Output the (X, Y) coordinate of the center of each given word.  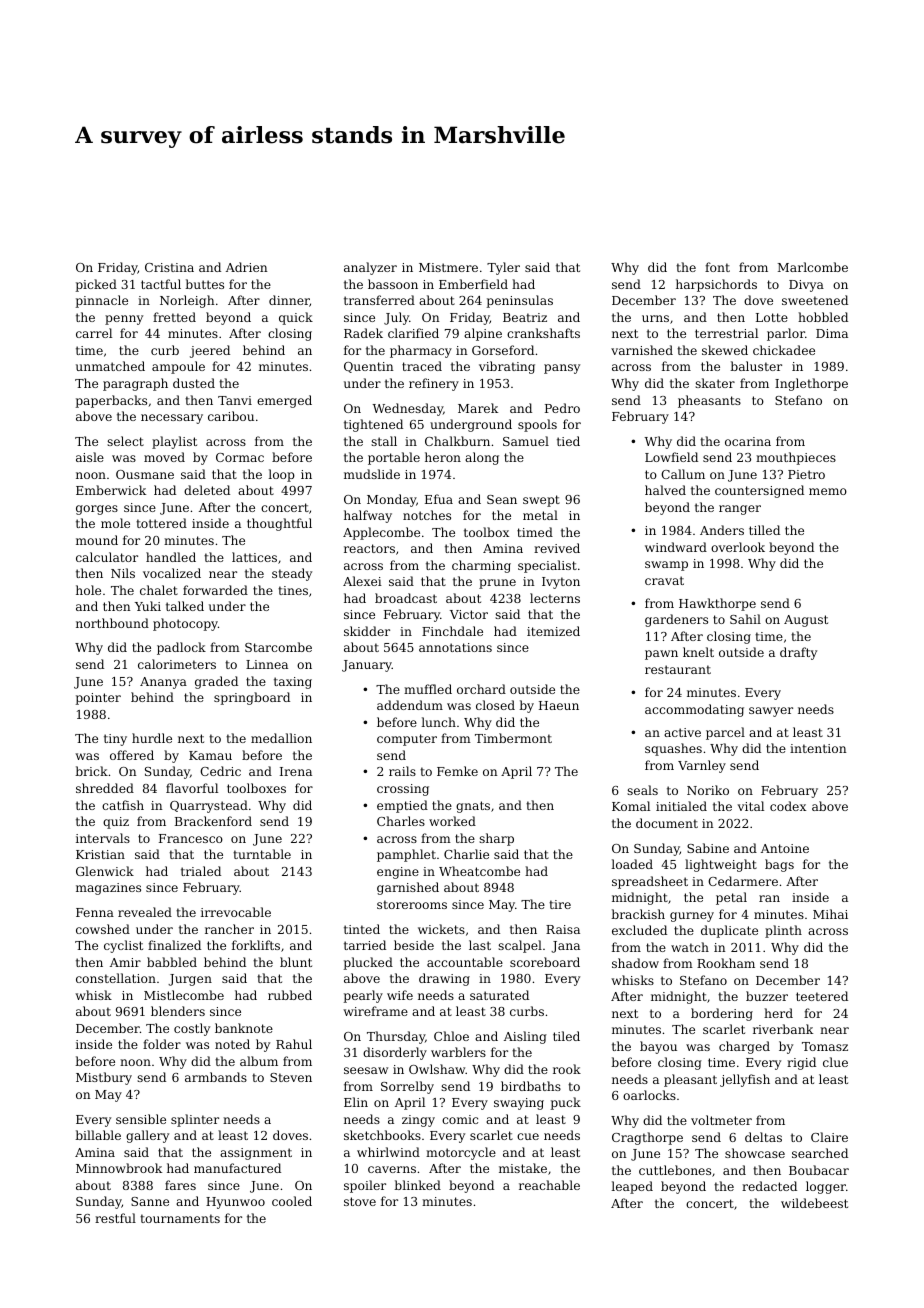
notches (427, 515)
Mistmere (448, 267)
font (717, 267)
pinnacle (102, 301)
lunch (438, 722)
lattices (254, 557)
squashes (673, 749)
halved (665, 490)
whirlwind (388, 1152)
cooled (292, 1201)
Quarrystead (209, 806)
